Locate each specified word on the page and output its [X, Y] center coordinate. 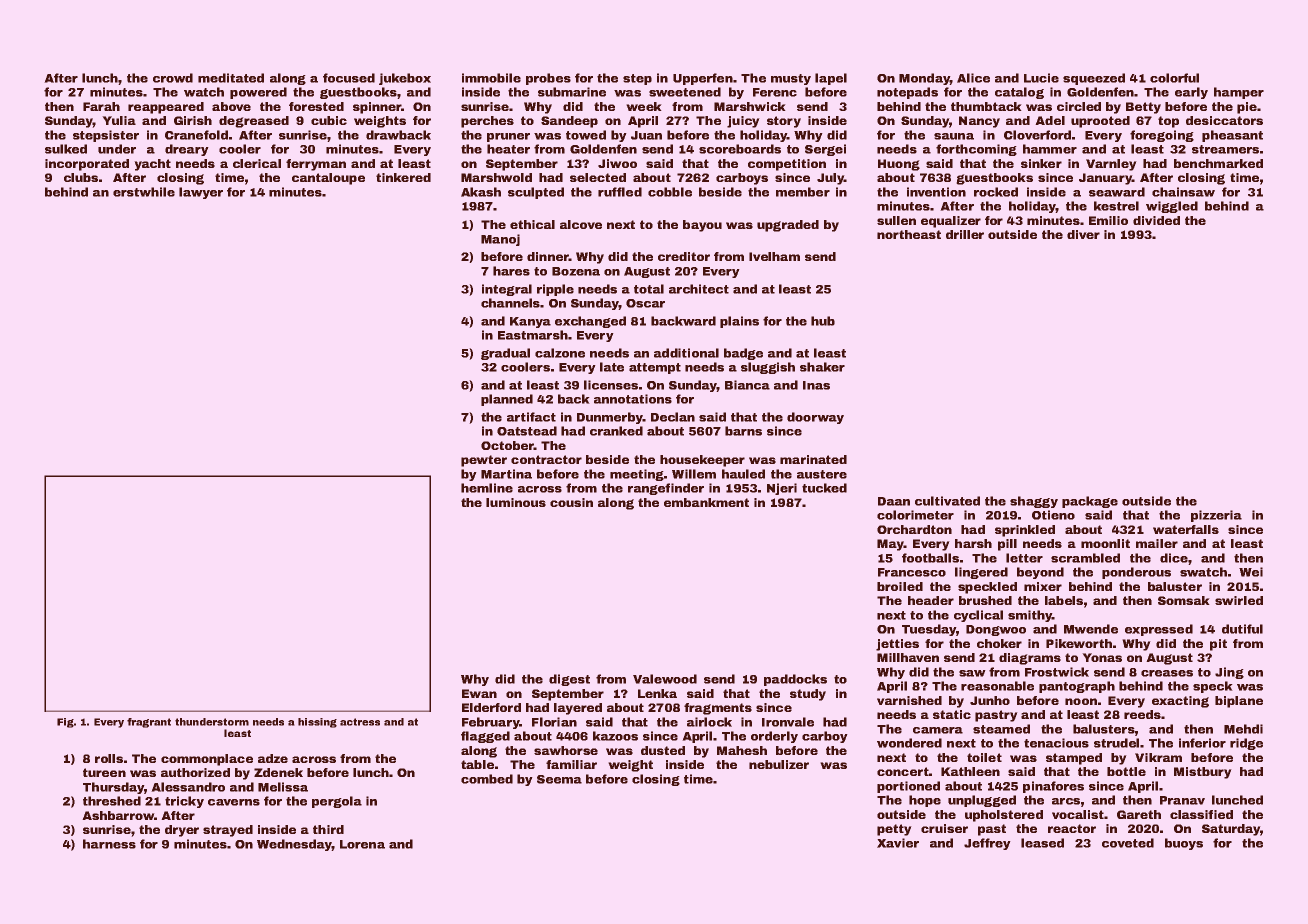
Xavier [898, 843]
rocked [996, 192]
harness [109, 844]
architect [699, 289]
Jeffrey [987, 844]
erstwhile [144, 192]
